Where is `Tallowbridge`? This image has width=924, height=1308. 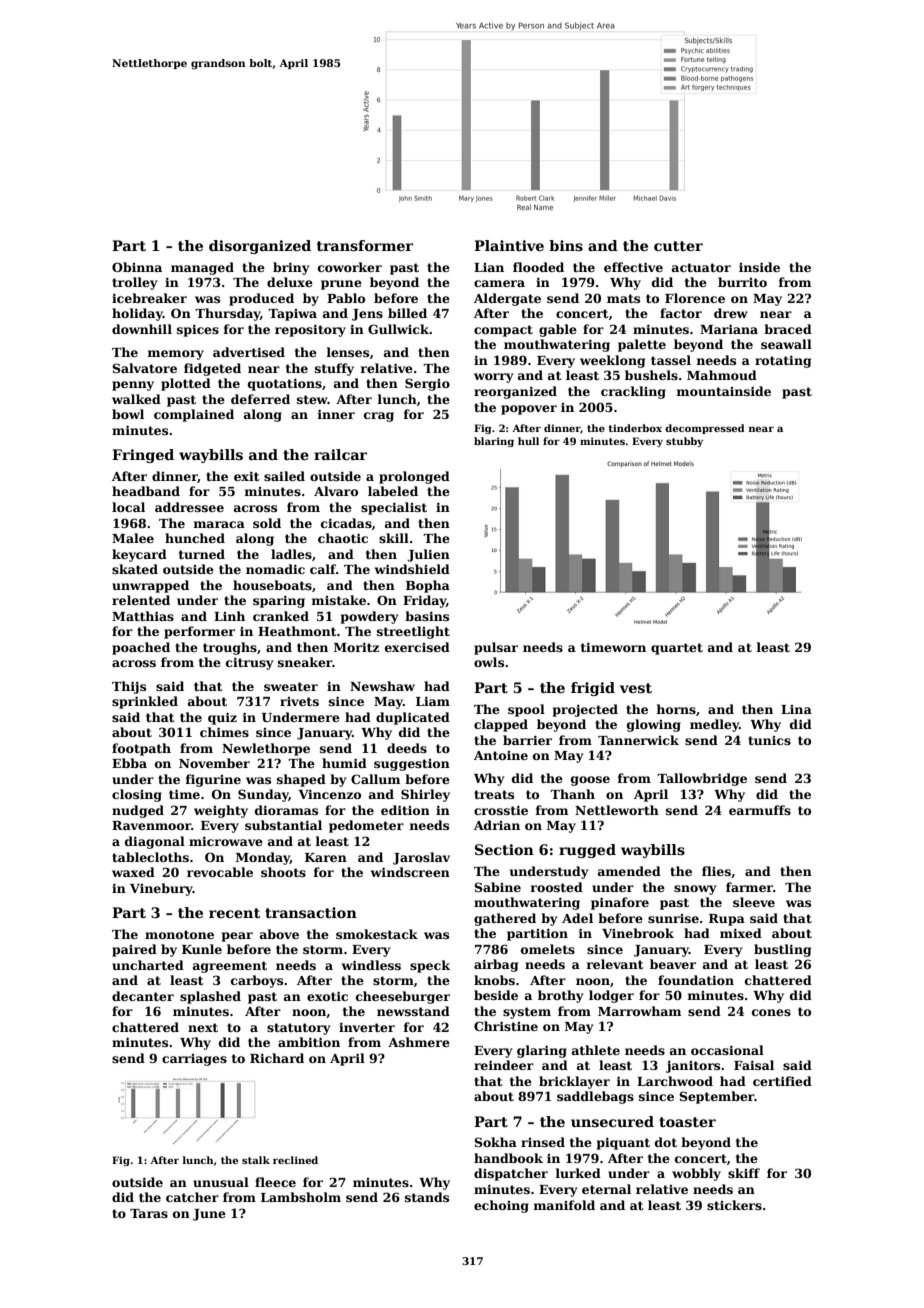
Tallowbridge is located at coordinates (702, 779).
